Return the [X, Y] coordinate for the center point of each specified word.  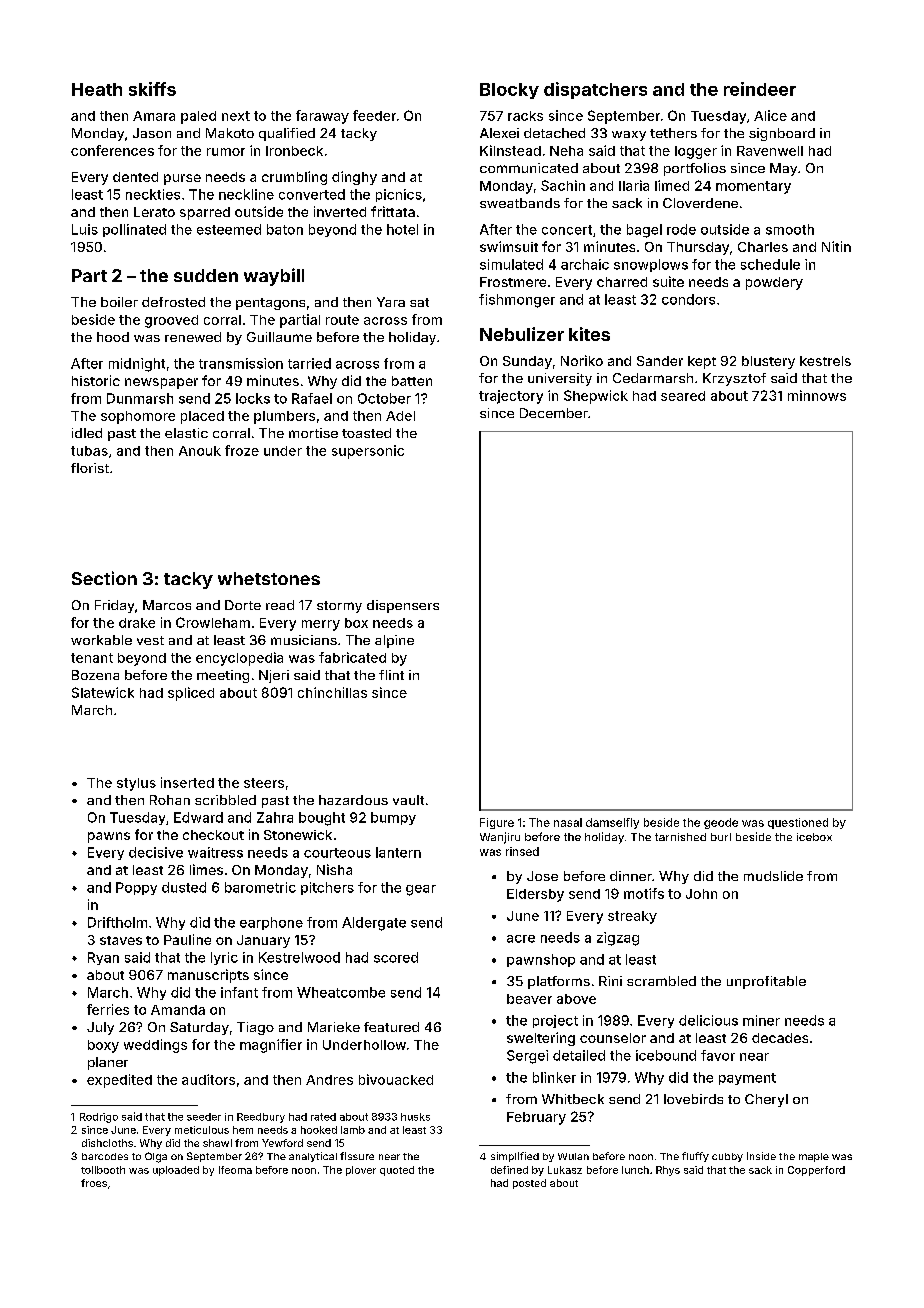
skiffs [152, 89]
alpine [394, 641]
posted [529, 1184]
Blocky [509, 91]
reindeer [760, 89]
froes [94, 1183]
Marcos [167, 605]
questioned [798, 823]
